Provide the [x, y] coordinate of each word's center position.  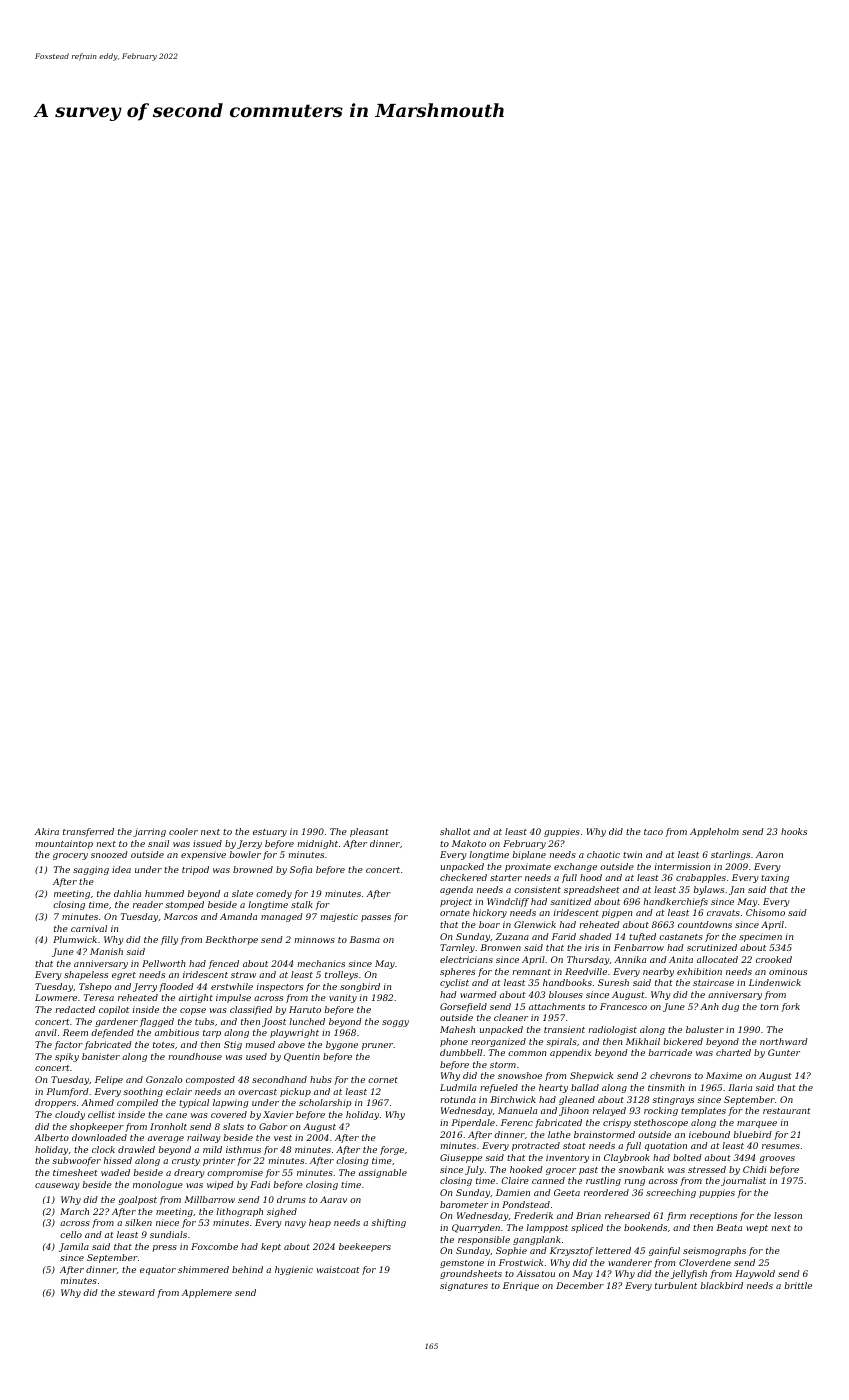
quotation [666, 1146]
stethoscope [661, 1123]
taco [653, 832]
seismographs [714, 1251]
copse [193, 1011]
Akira [46, 831]
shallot [455, 831]
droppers [55, 1103]
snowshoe [520, 1075]
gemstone [462, 1264]
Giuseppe [461, 1158]
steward [136, 1292]
